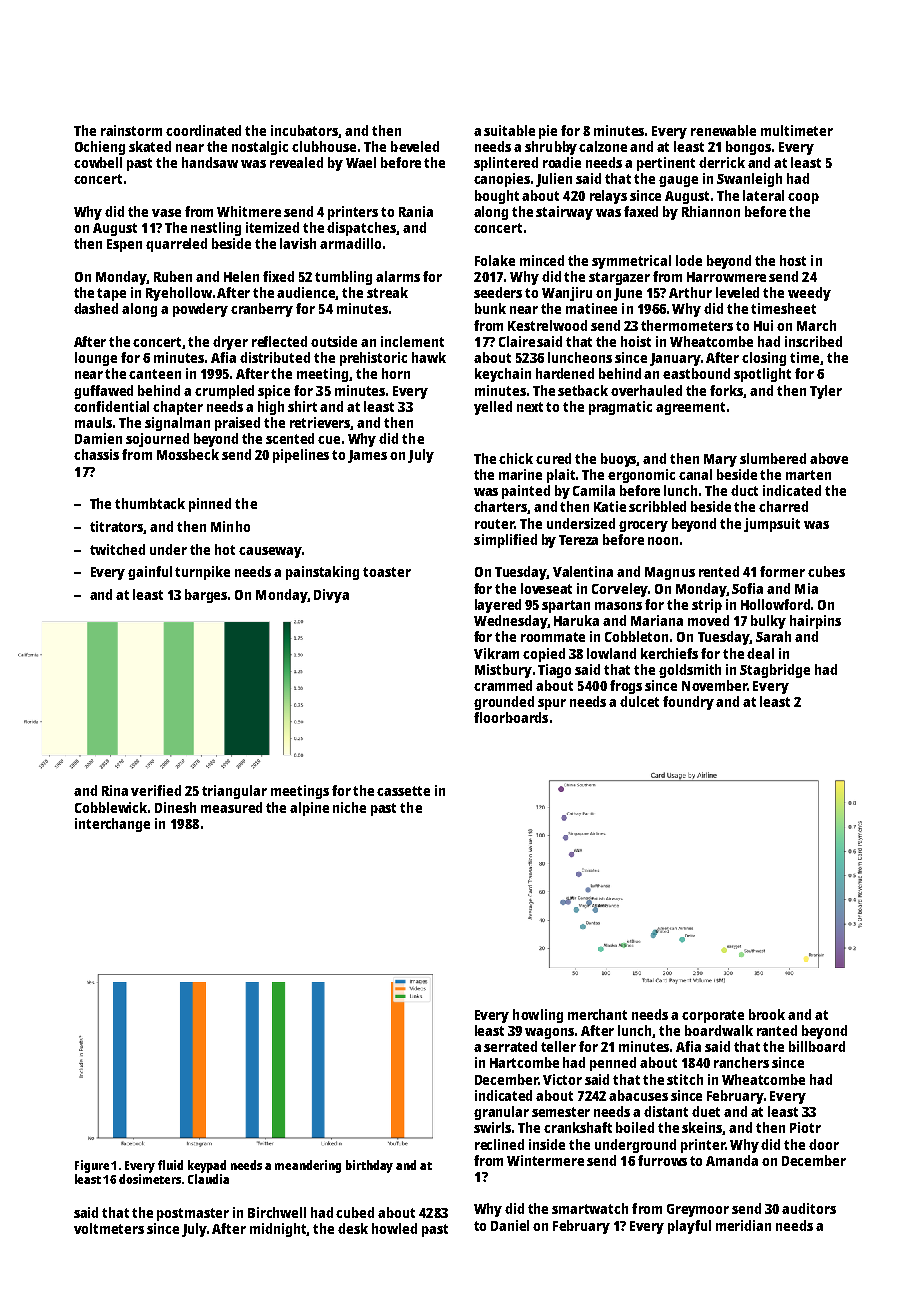  I want to click on yelled, so click(493, 408).
